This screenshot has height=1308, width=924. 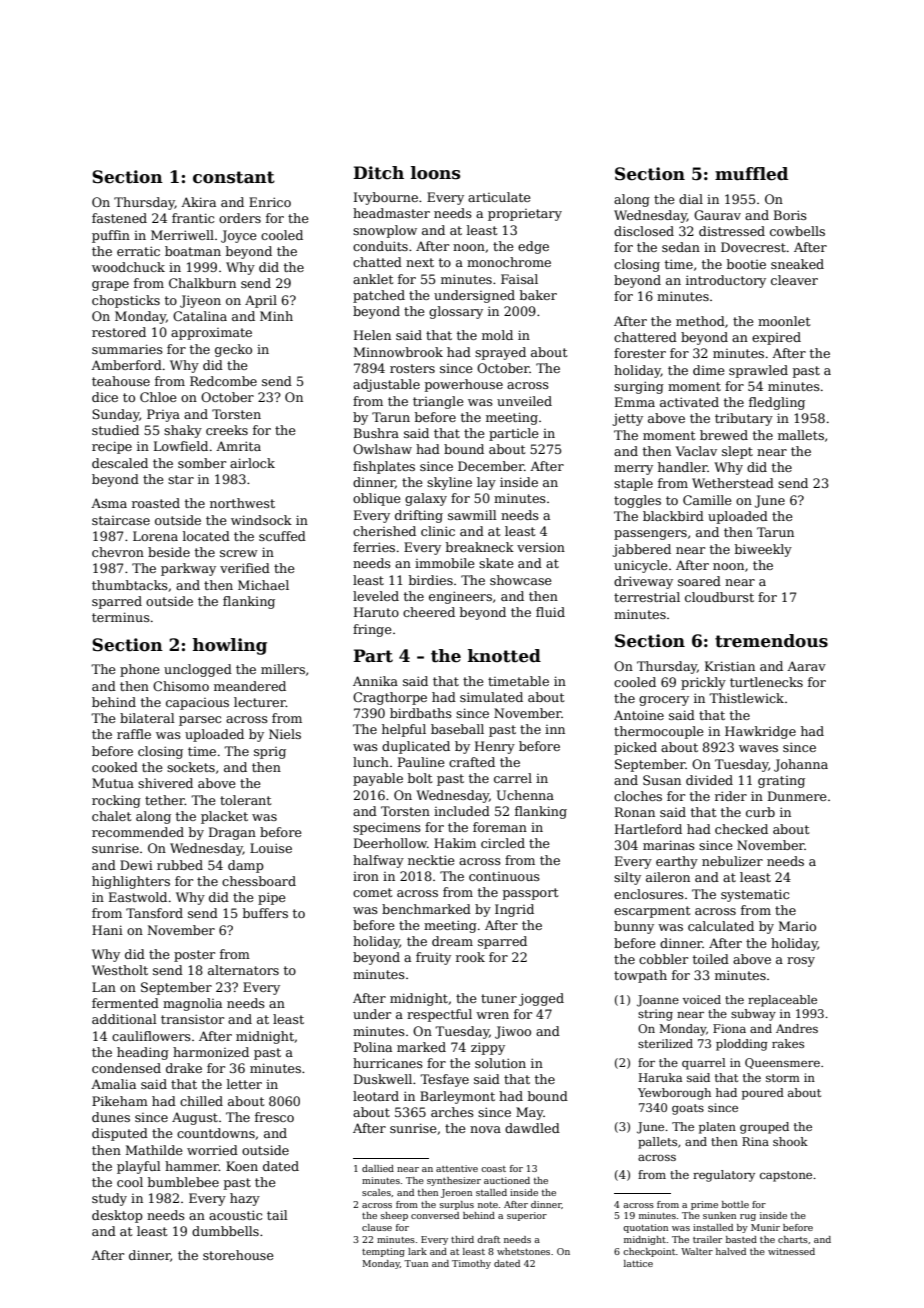 I want to click on mallets, so click(x=801, y=435).
